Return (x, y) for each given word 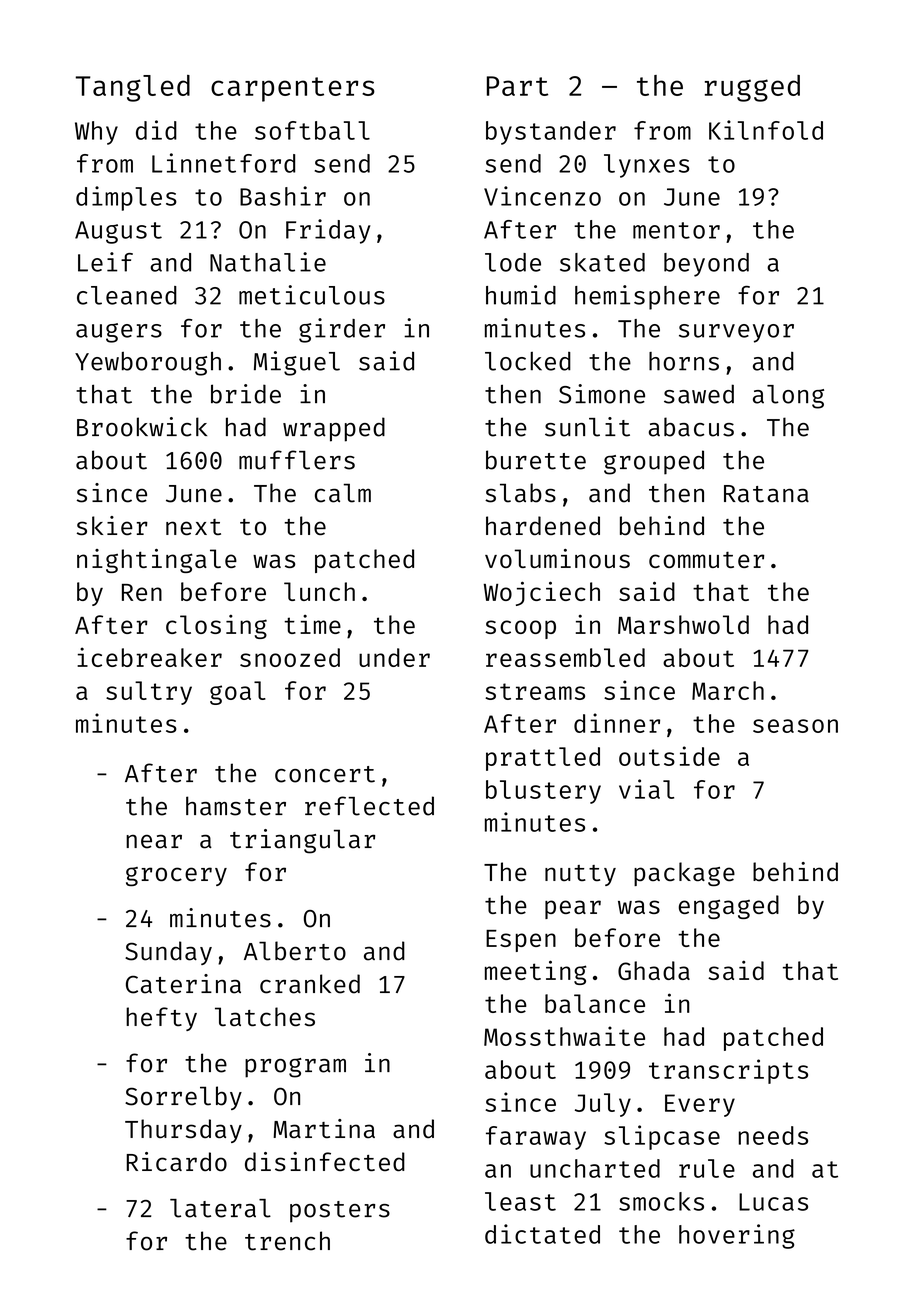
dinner (617, 723)
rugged (752, 88)
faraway (536, 1138)
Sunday (168, 953)
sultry (149, 693)
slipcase (662, 1137)
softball (312, 130)
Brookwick (142, 427)
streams (535, 691)
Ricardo (177, 1162)
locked (528, 361)
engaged (729, 907)
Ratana (766, 494)
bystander (551, 133)
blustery (543, 792)
